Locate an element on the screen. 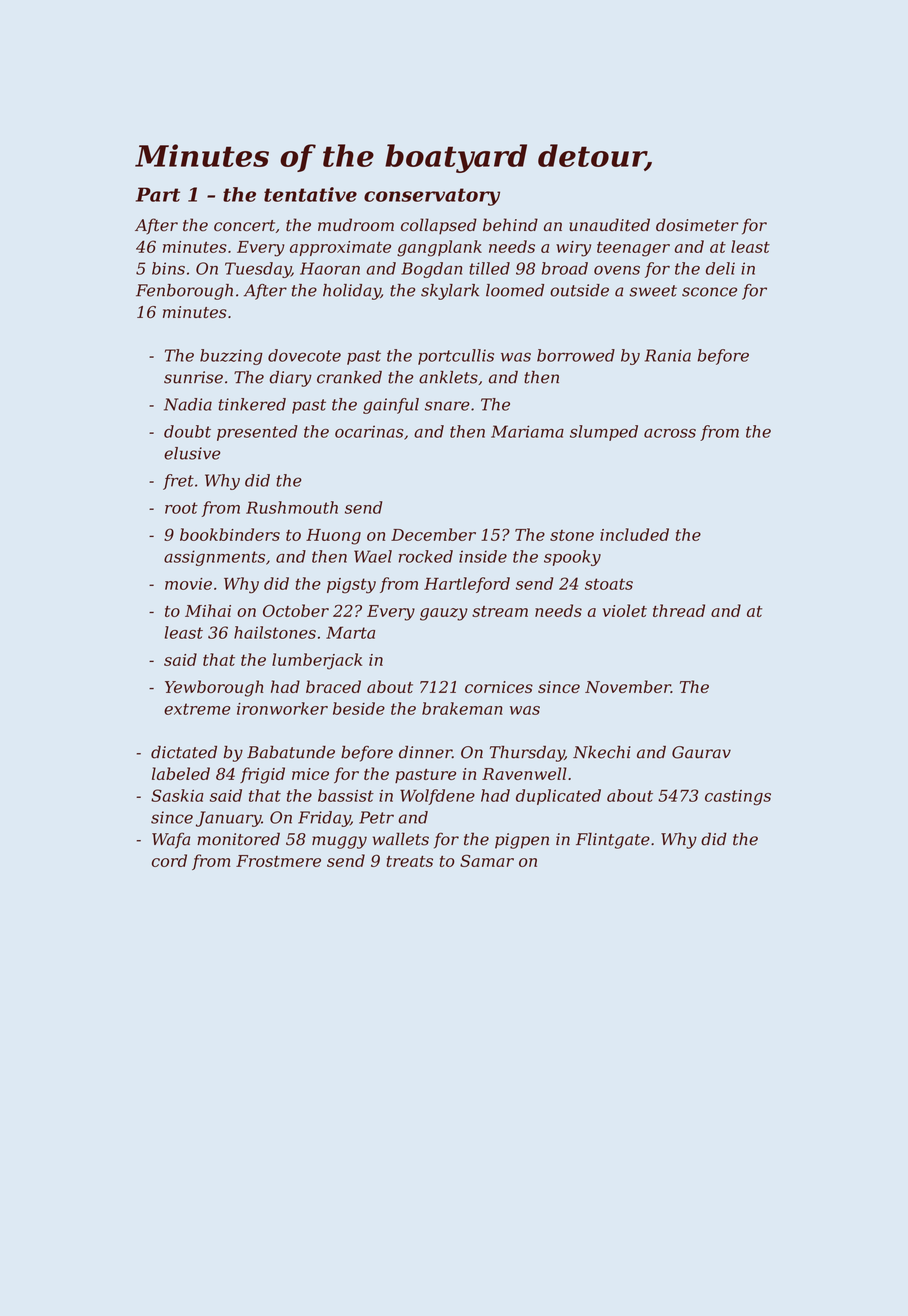  concert is located at coordinates (244, 226).
